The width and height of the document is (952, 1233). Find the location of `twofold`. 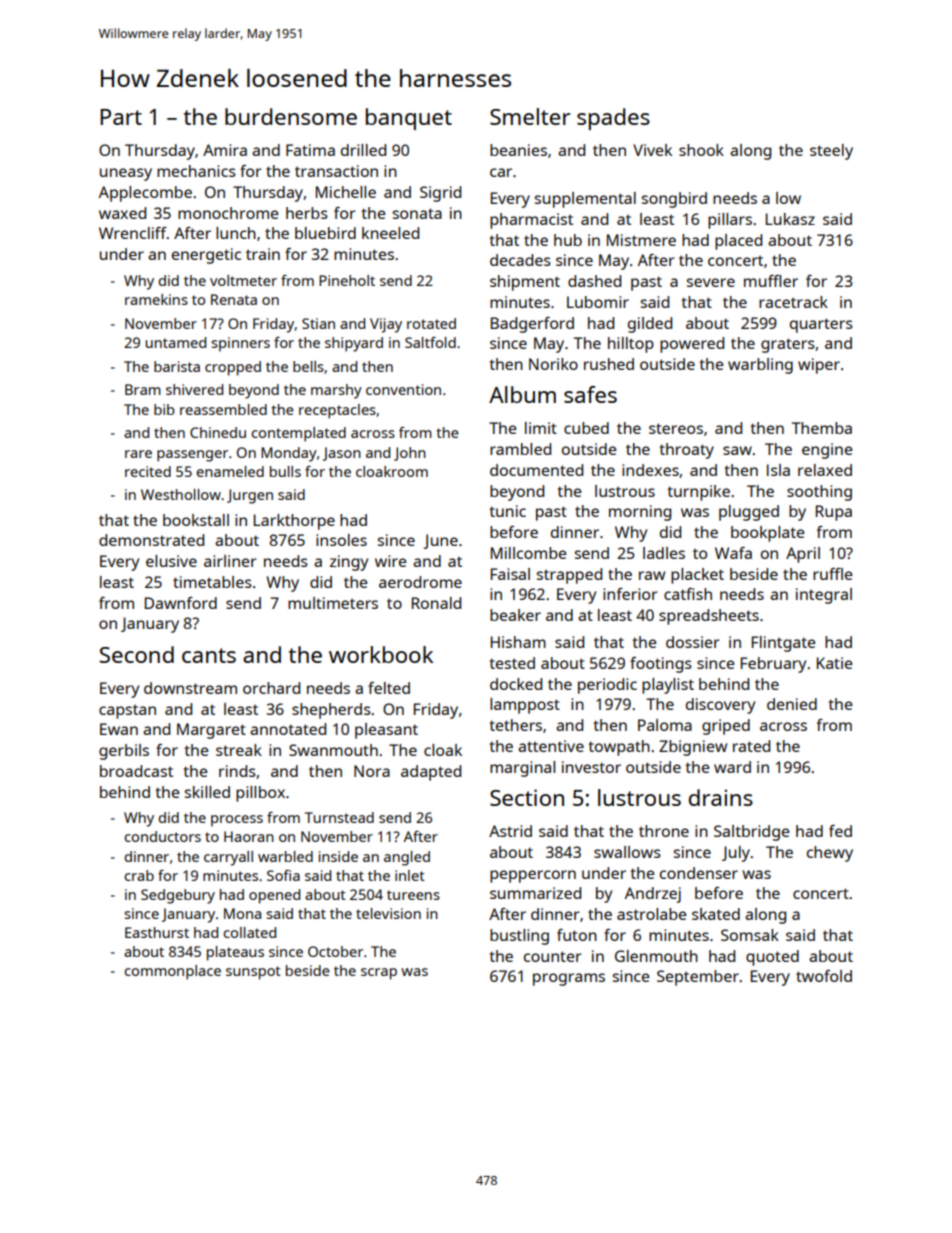

twofold is located at coordinates (824, 976).
